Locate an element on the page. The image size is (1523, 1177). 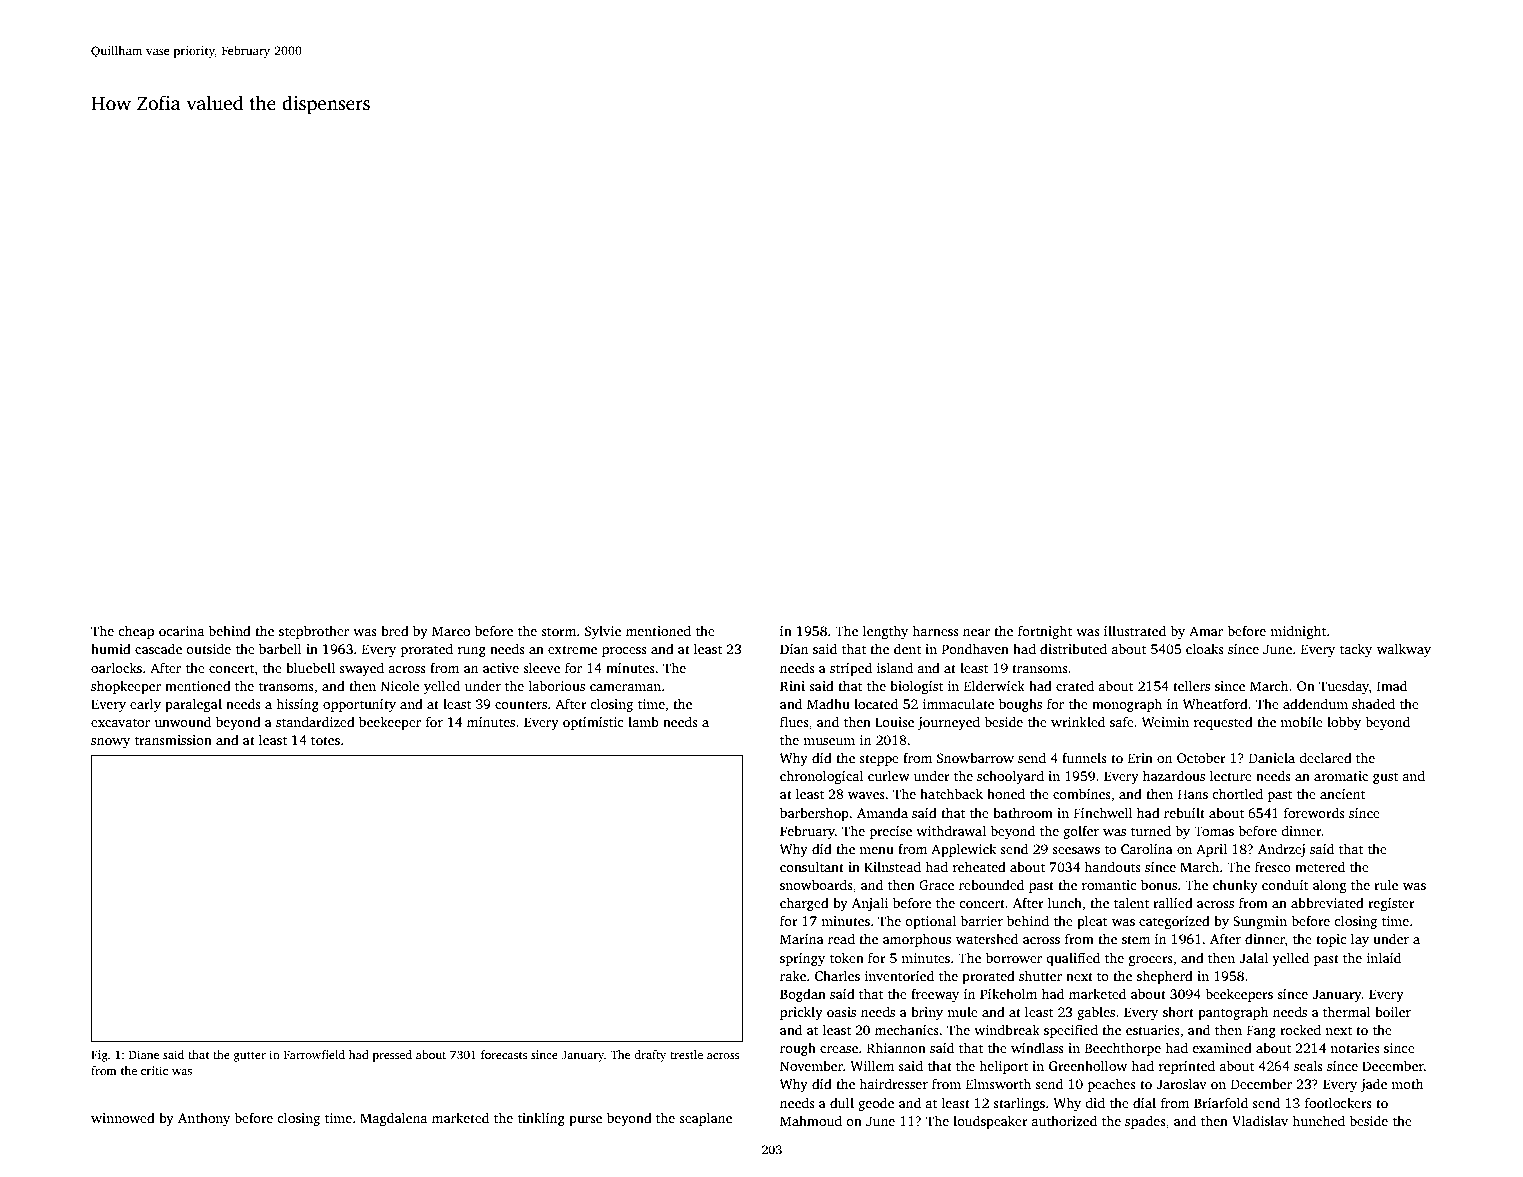
totes is located at coordinates (325, 740).
